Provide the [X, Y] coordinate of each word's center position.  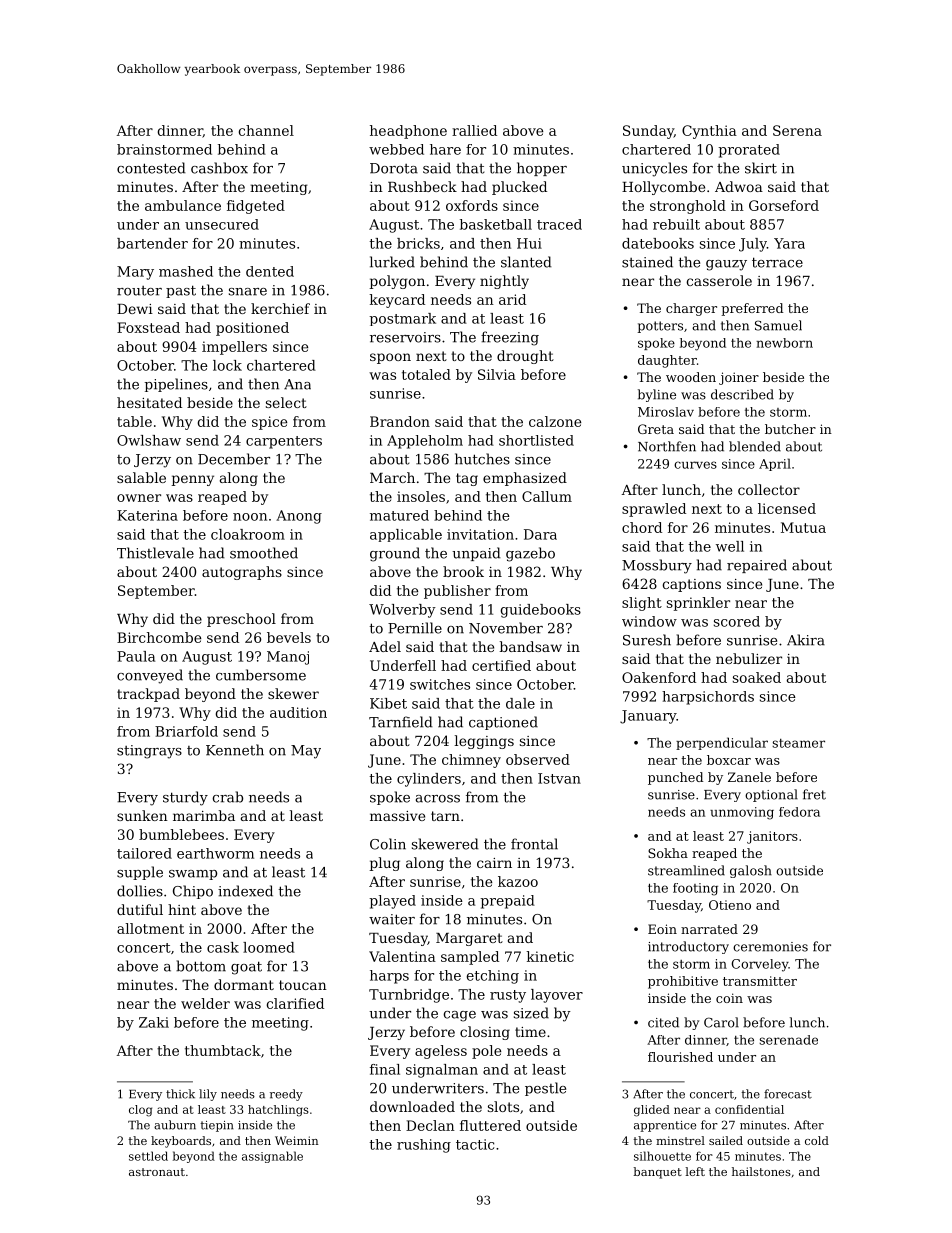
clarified [295, 1003]
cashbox [219, 168]
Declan [430, 1125]
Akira [806, 640]
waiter [392, 919]
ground [395, 554]
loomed [269, 947]
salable [141, 477]
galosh [751, 871]
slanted [526, 262]
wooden [691, 377]
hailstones [761, 1171]
